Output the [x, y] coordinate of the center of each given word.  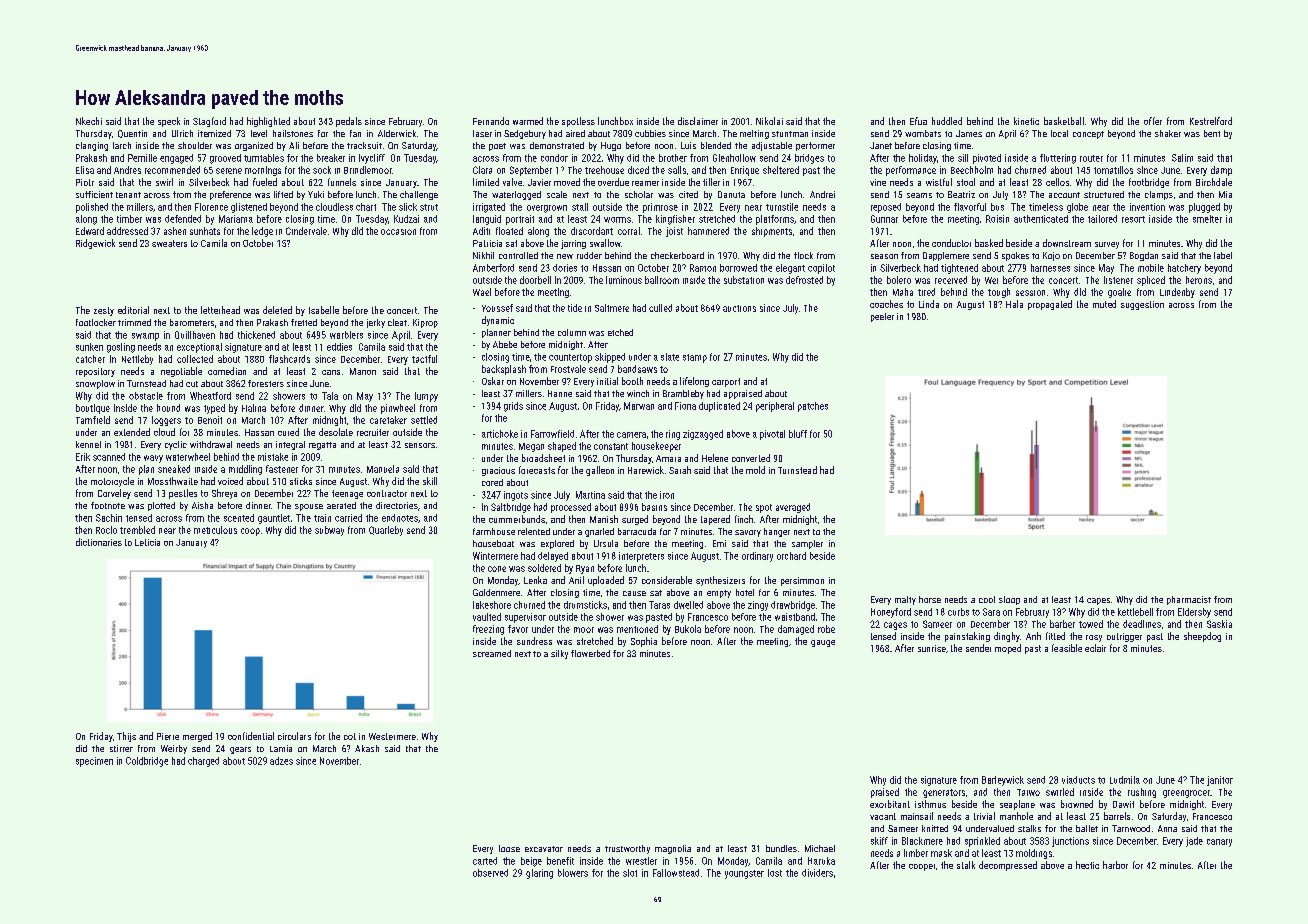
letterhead [220, 310]
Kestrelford [1211, 121]
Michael [820, 848]
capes [1098, 601]
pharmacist [1189, 600]
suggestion [1142, 305]
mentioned [637, 629]
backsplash [504, 370]
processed [571, 508]
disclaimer [698, 121]
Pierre [168, 736]
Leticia [147, 542]
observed [490, 873]
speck [169, 122]
